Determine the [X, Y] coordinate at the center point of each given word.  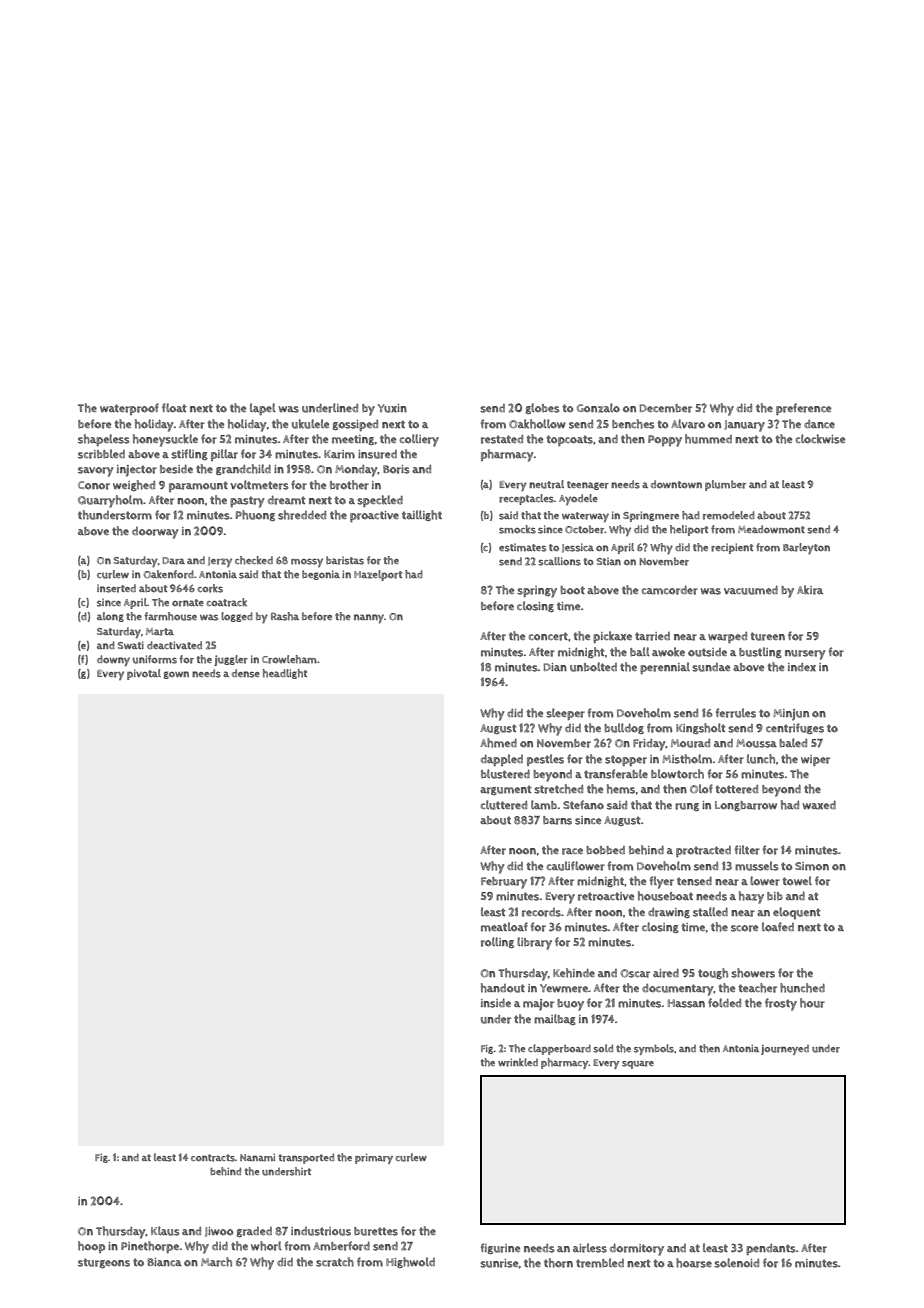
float [174, 408]
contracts [213, 1158]
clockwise [820, 439]
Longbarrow [746, 806]
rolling [497, 942]
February [504, 883]
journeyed [785, 1050]
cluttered [504, 805]
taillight [422, 515]
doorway [155, 533]
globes [542, 408]
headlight [285, 674]
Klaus [165, 1231]
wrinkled [518, 1062]
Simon [812, 866]
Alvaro [688, 424]
